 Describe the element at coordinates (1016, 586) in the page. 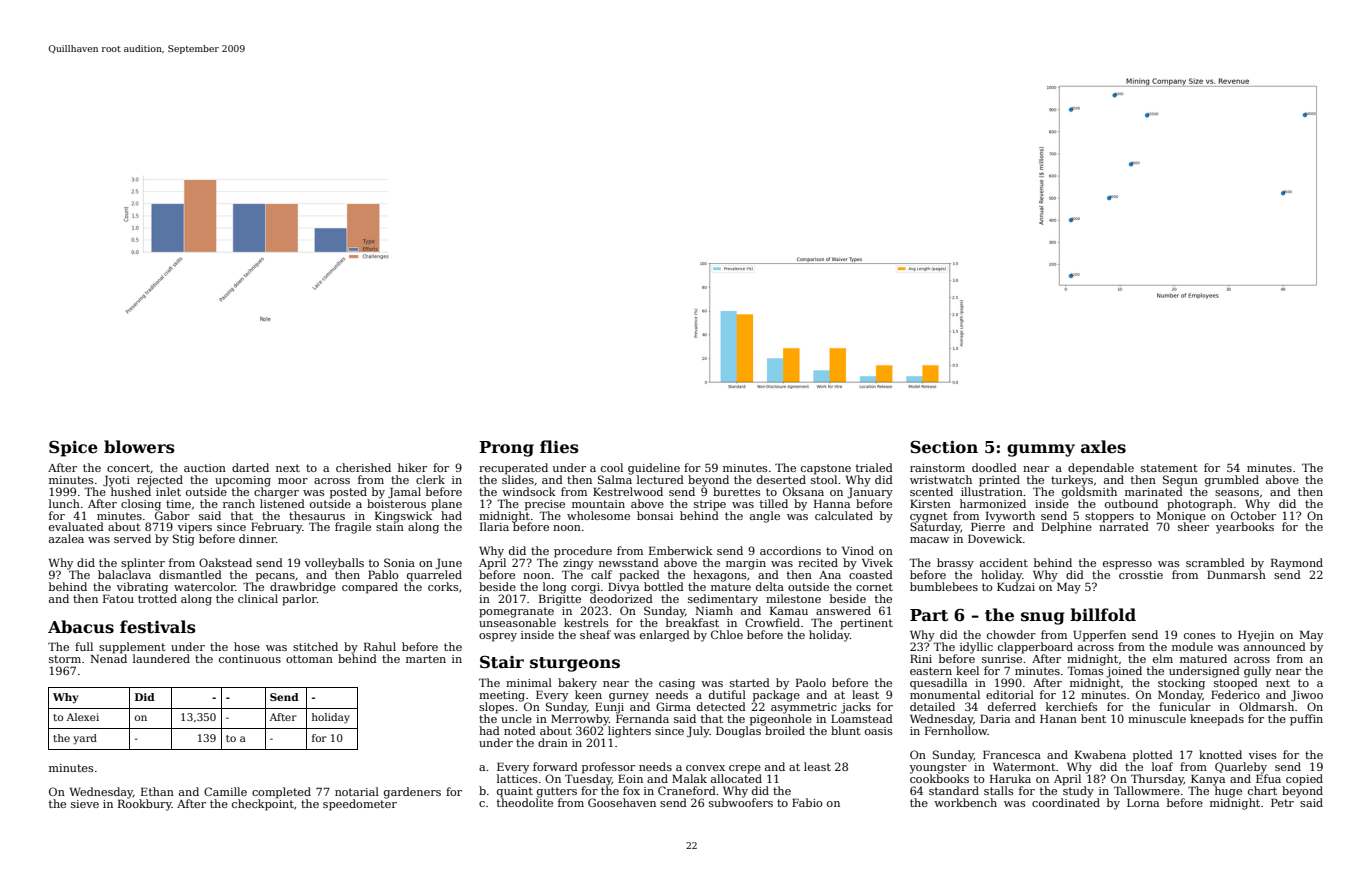

I see `Kudzai` at that location.
